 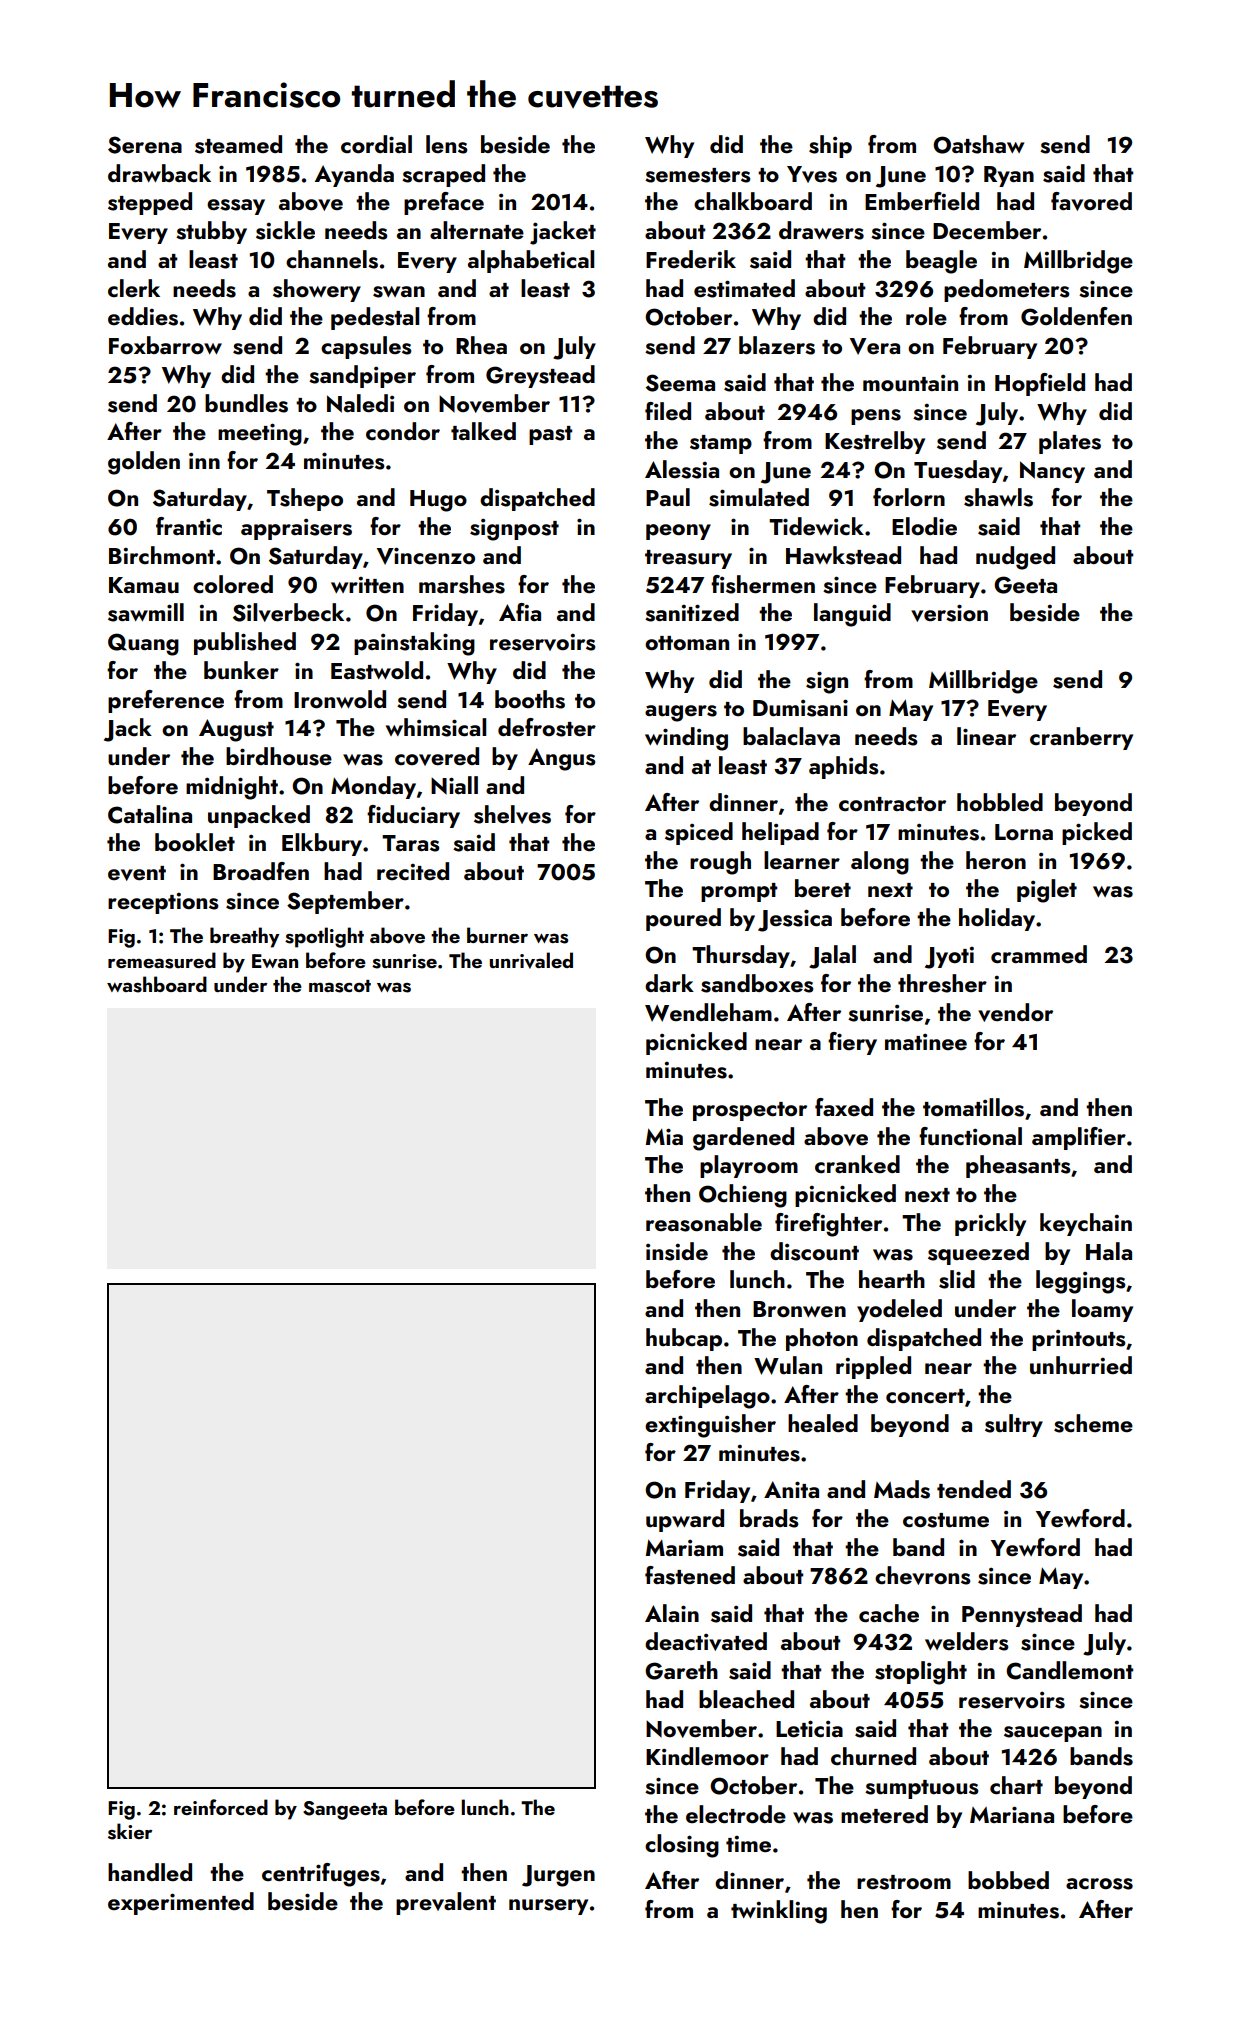 I want to click on saucepan, so click(x=1053, y=1734).
